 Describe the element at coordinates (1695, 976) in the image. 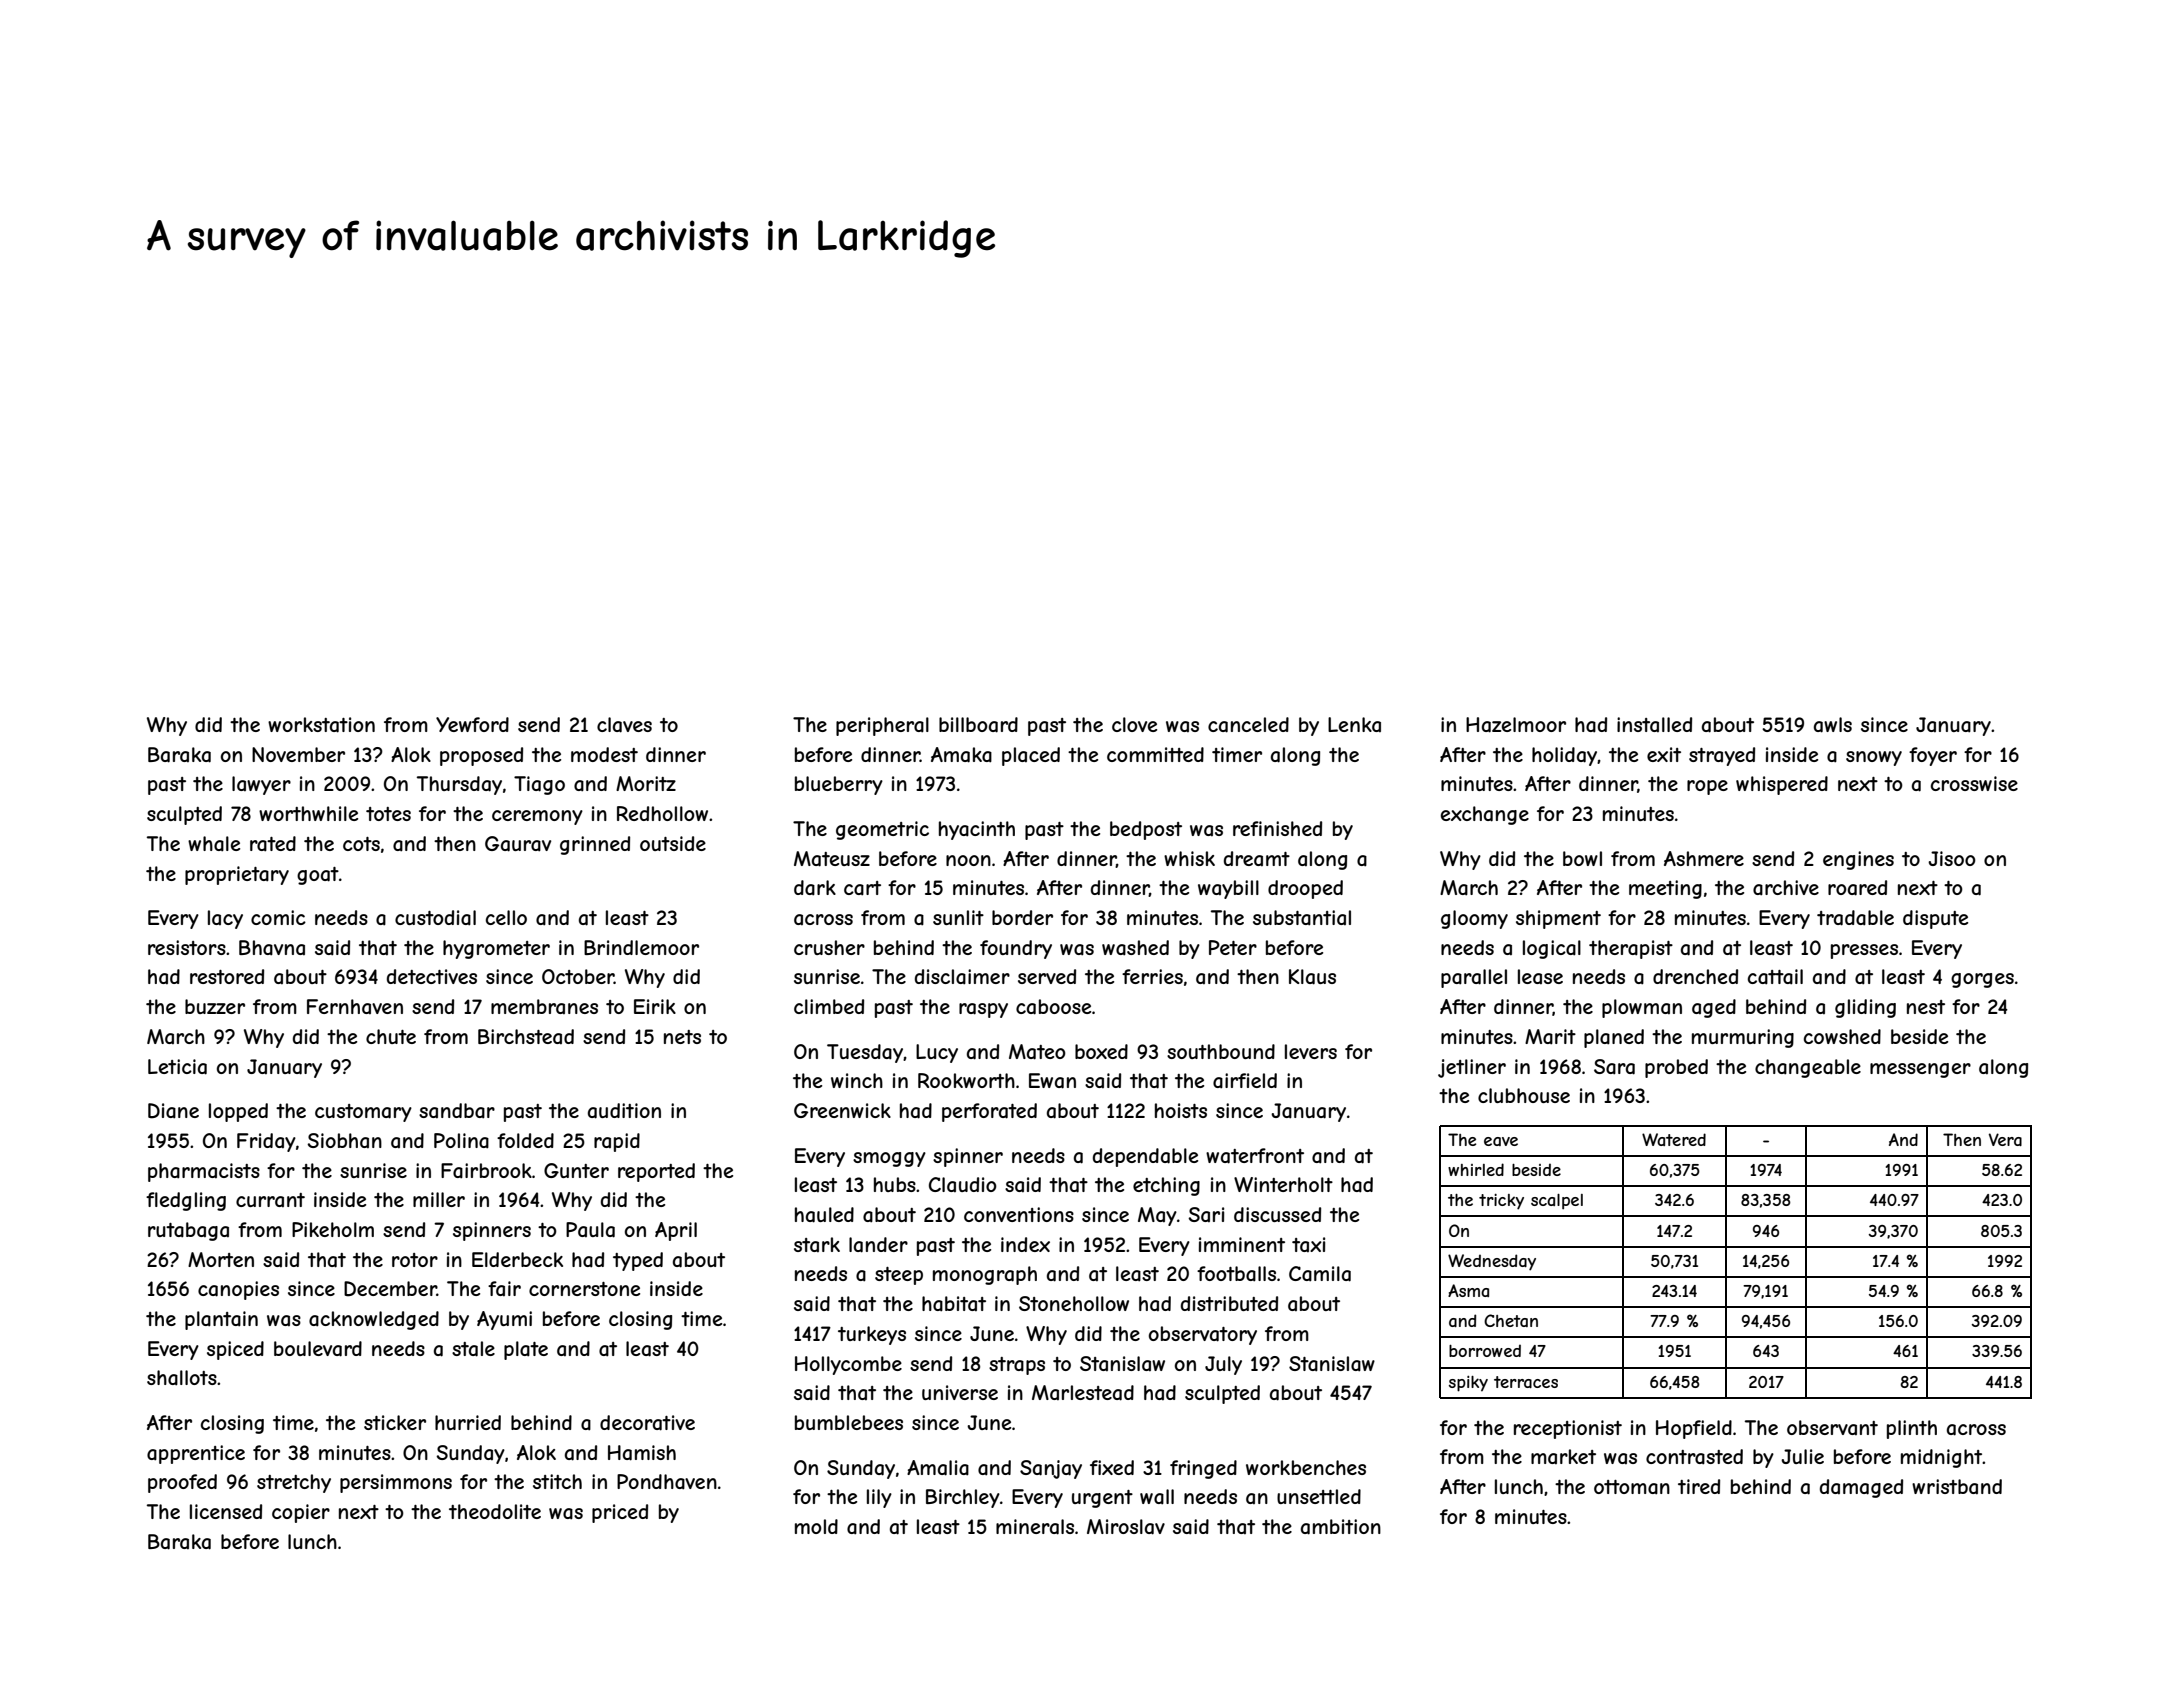

I see `drenched` at that location.
